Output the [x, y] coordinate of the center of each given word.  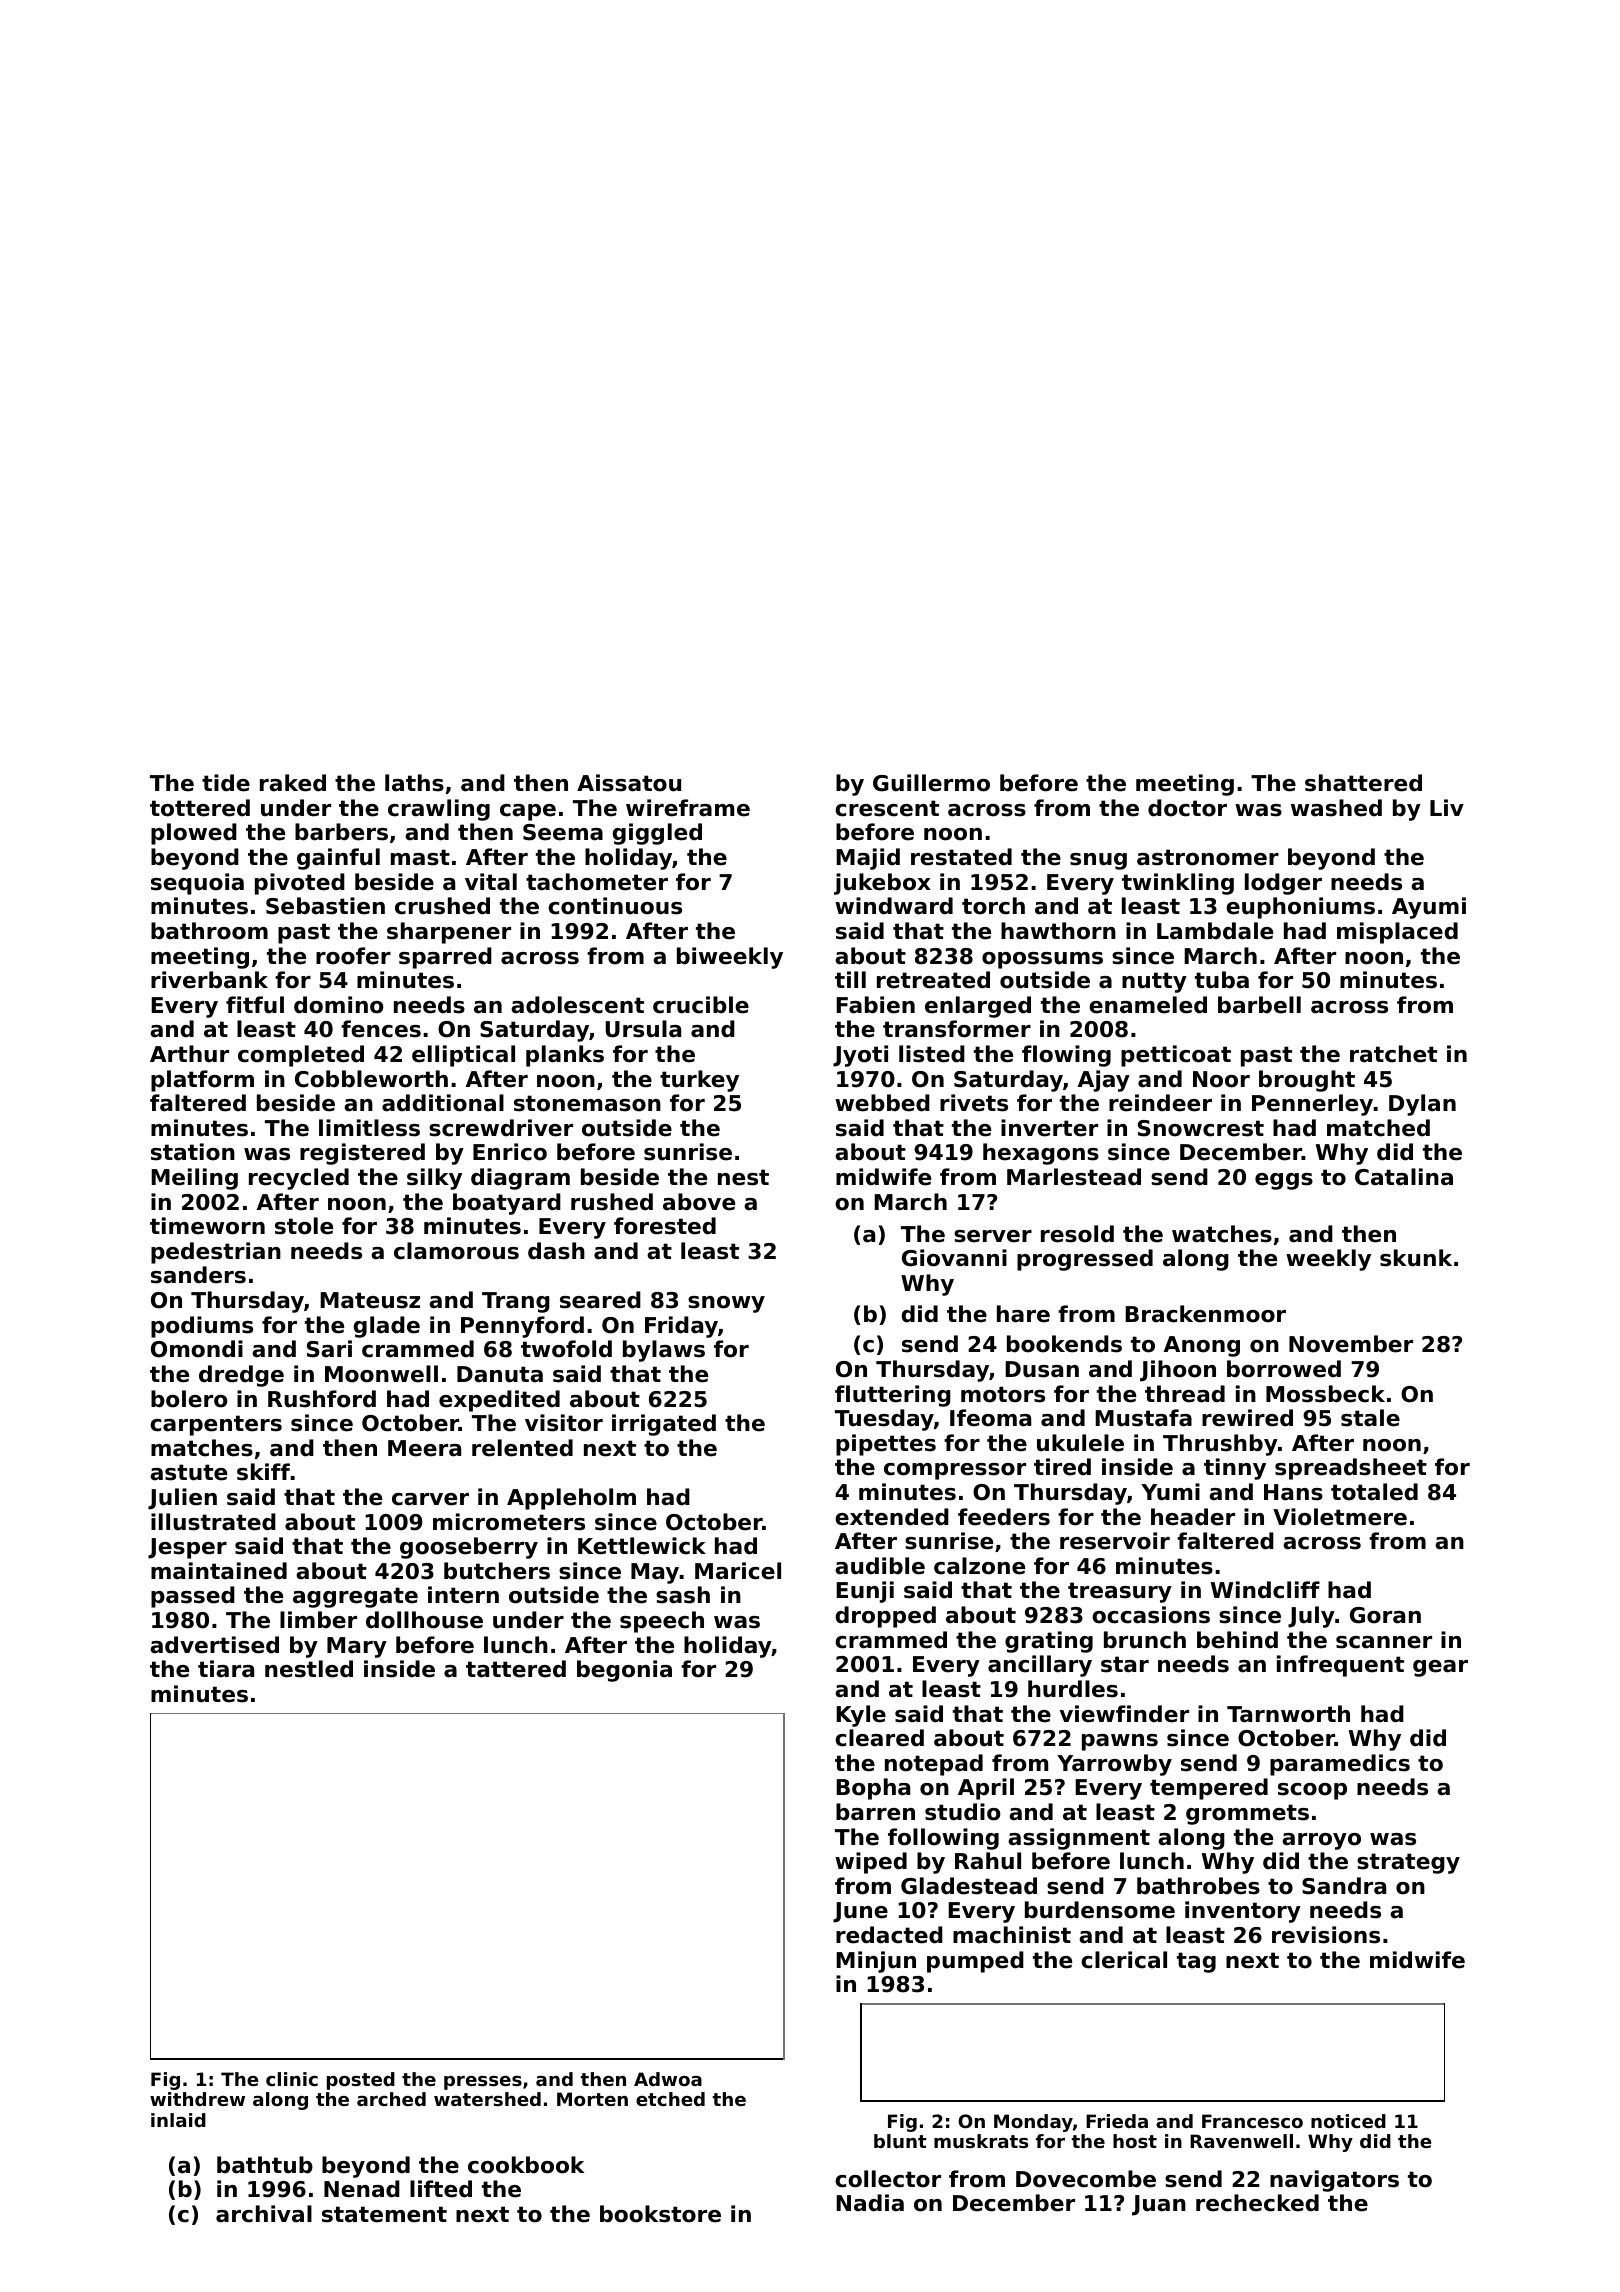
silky [434, 1179]
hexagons [1041, 1154]
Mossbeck [1325, 1394]
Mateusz [370, 1300]
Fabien [875, 1005]
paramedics [1340, 1765]
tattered [516, 1669]
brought [1307, 1081]
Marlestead [1074, 1177]
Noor [1221, 1079]
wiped [871, 1863]
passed [193, 1597]
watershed [487, 2099]
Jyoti [860, 1056]
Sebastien [325, 906]
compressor [955, 1471]
